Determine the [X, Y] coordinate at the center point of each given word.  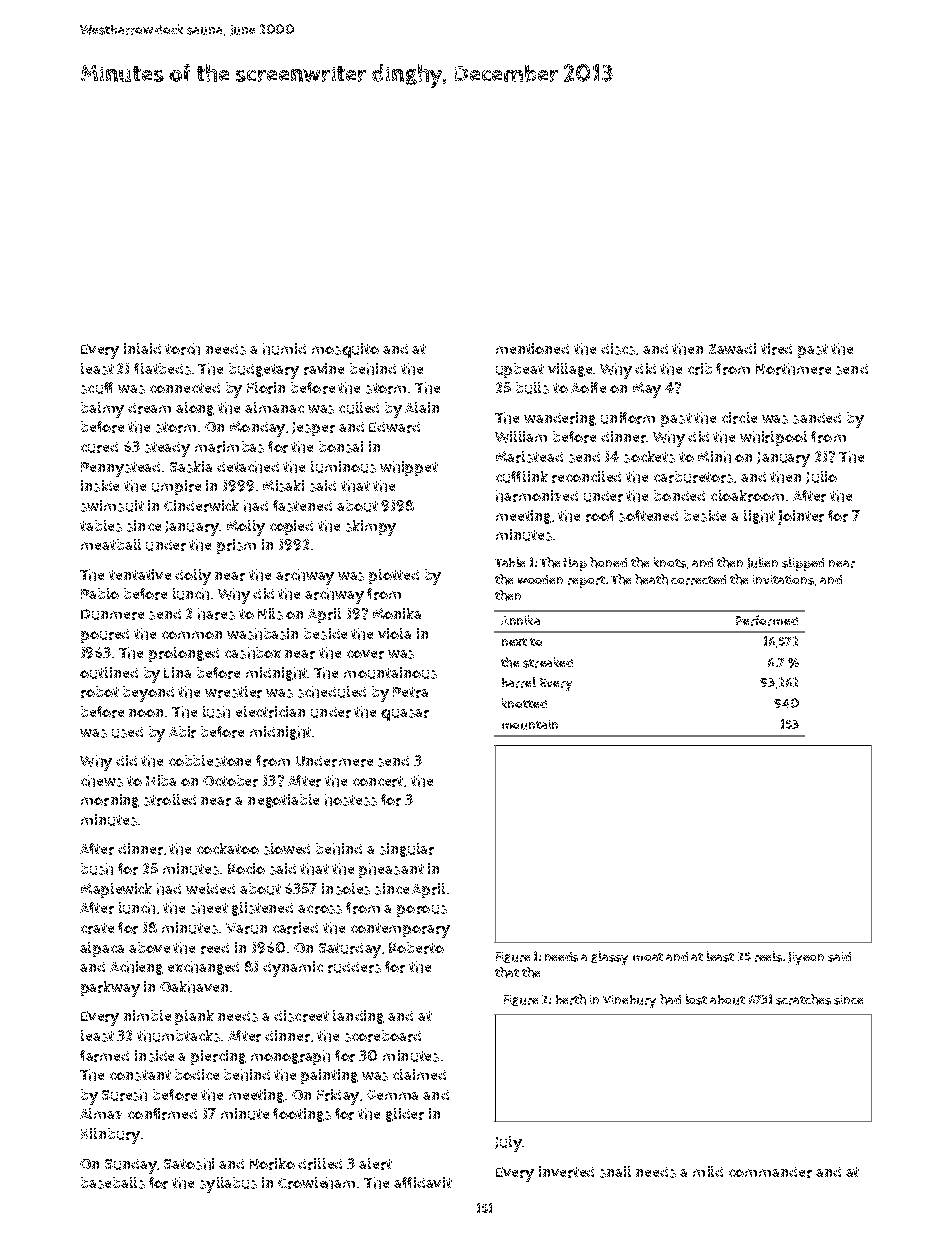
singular [407, 850]
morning [110, 801]
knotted [524, 703]
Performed [767, 620]
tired [776, 349]
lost [696, 999]
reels [768, 956]
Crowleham [316, 1183]
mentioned [532, 348]
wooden [540, 579]
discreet [301, 1016]
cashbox [253, 653]
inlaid [142, 348]
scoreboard [383, 1036]
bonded [679, 495]
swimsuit [112, 506]
